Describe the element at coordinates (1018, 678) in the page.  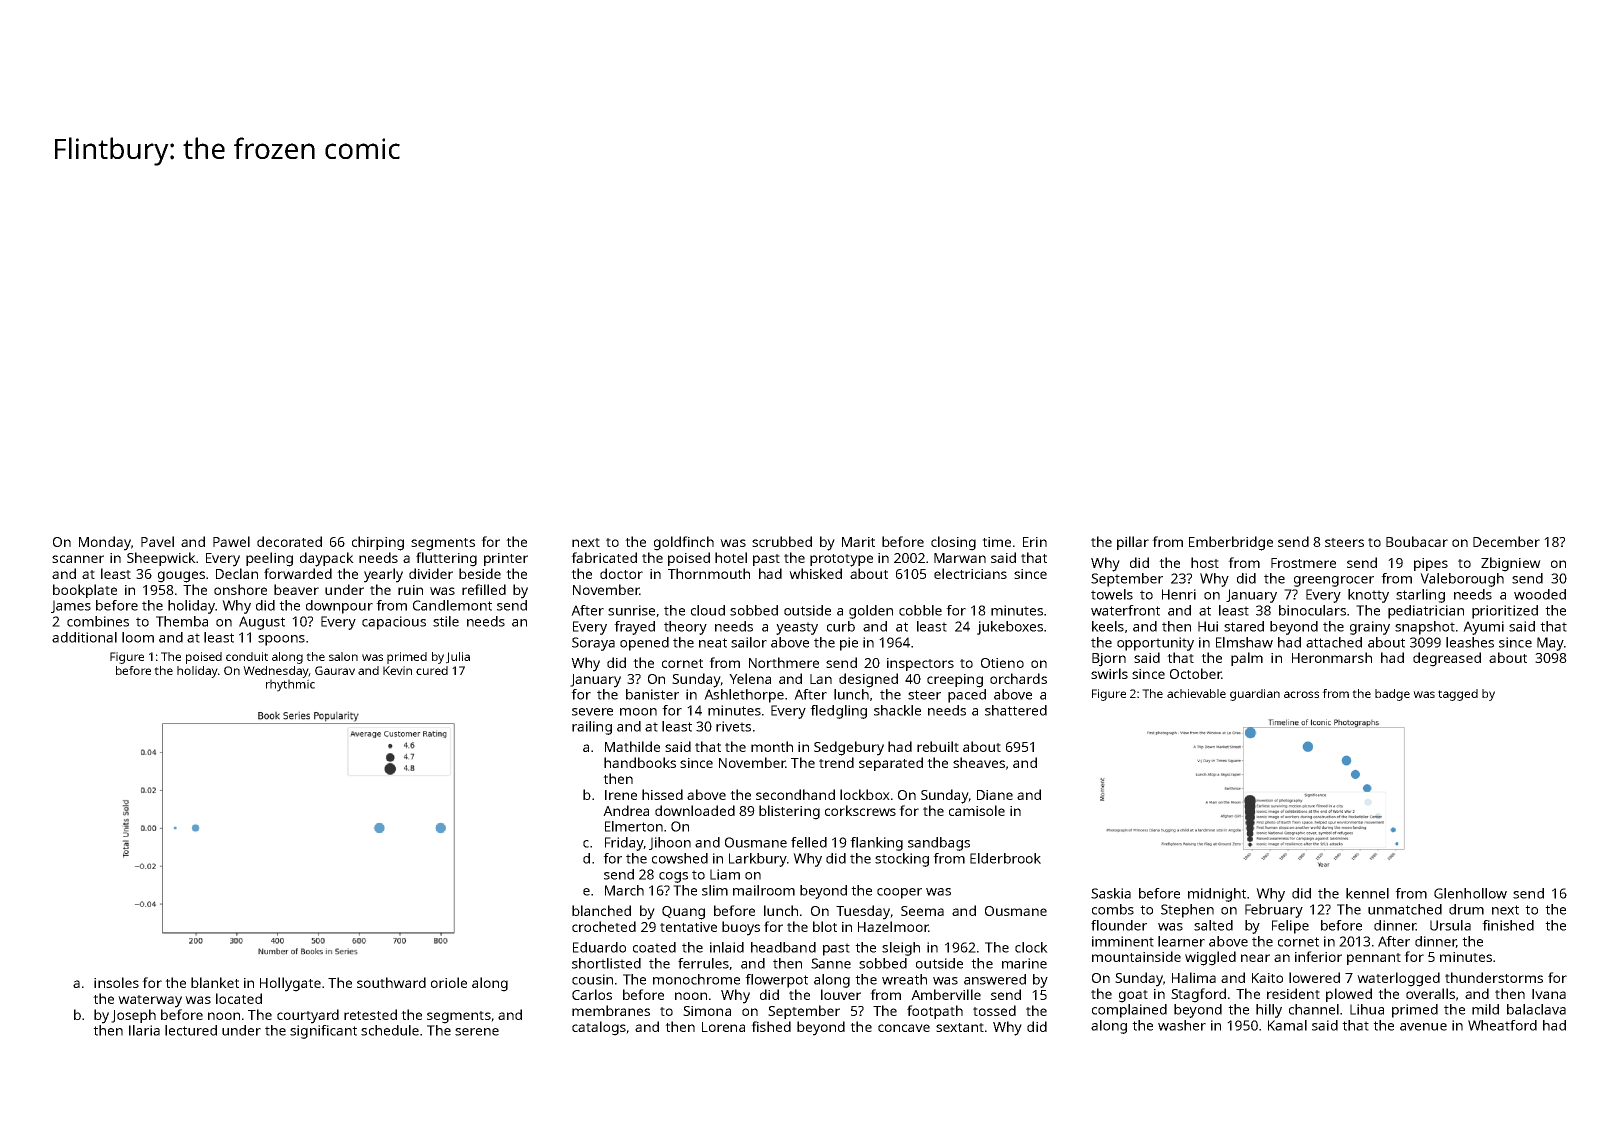
I see `orchards` at that location.
